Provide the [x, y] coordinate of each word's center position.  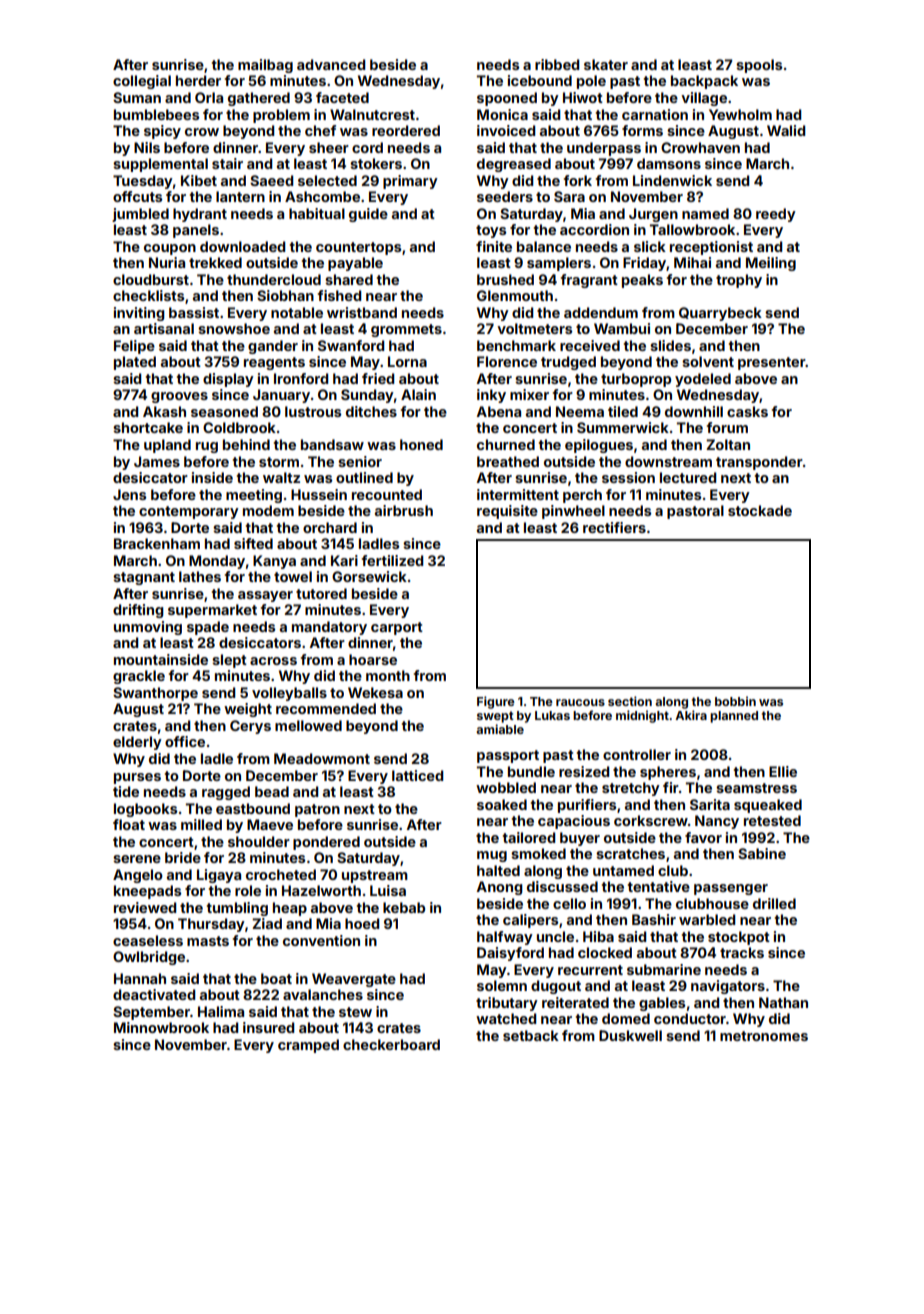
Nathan [783, 1002]
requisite [507, 512]
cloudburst [151, 279]
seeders [505, 196]
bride [183, 857]
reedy [776, 215]
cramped [308, 1046]
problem [281, 116]
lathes [200, 576]
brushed [505, 279]
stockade [760, 510]
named [705, 213]
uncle [555, 936]
